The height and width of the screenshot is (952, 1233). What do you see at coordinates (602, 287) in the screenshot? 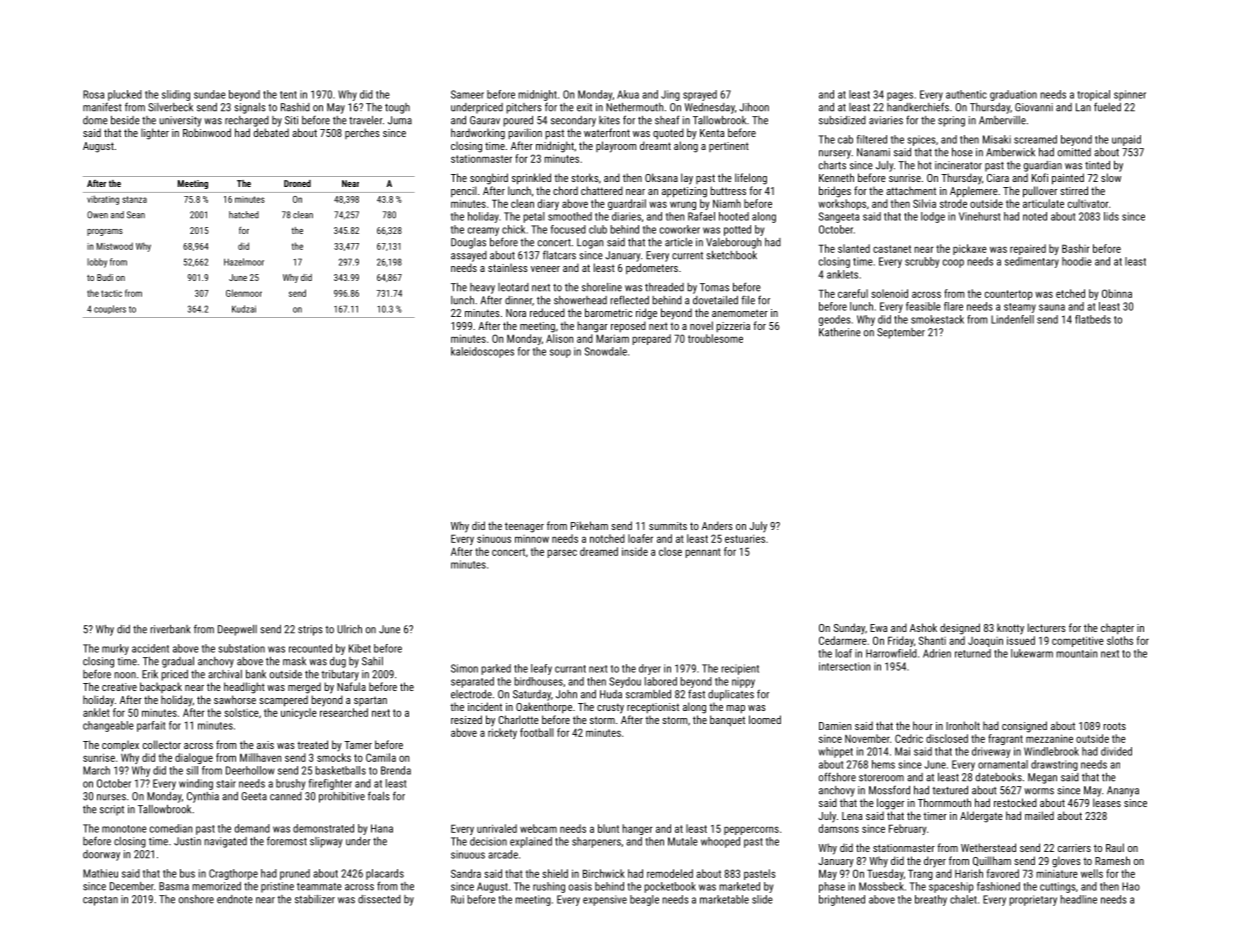
I see `shoreline` at bounding box center [602, 287].
